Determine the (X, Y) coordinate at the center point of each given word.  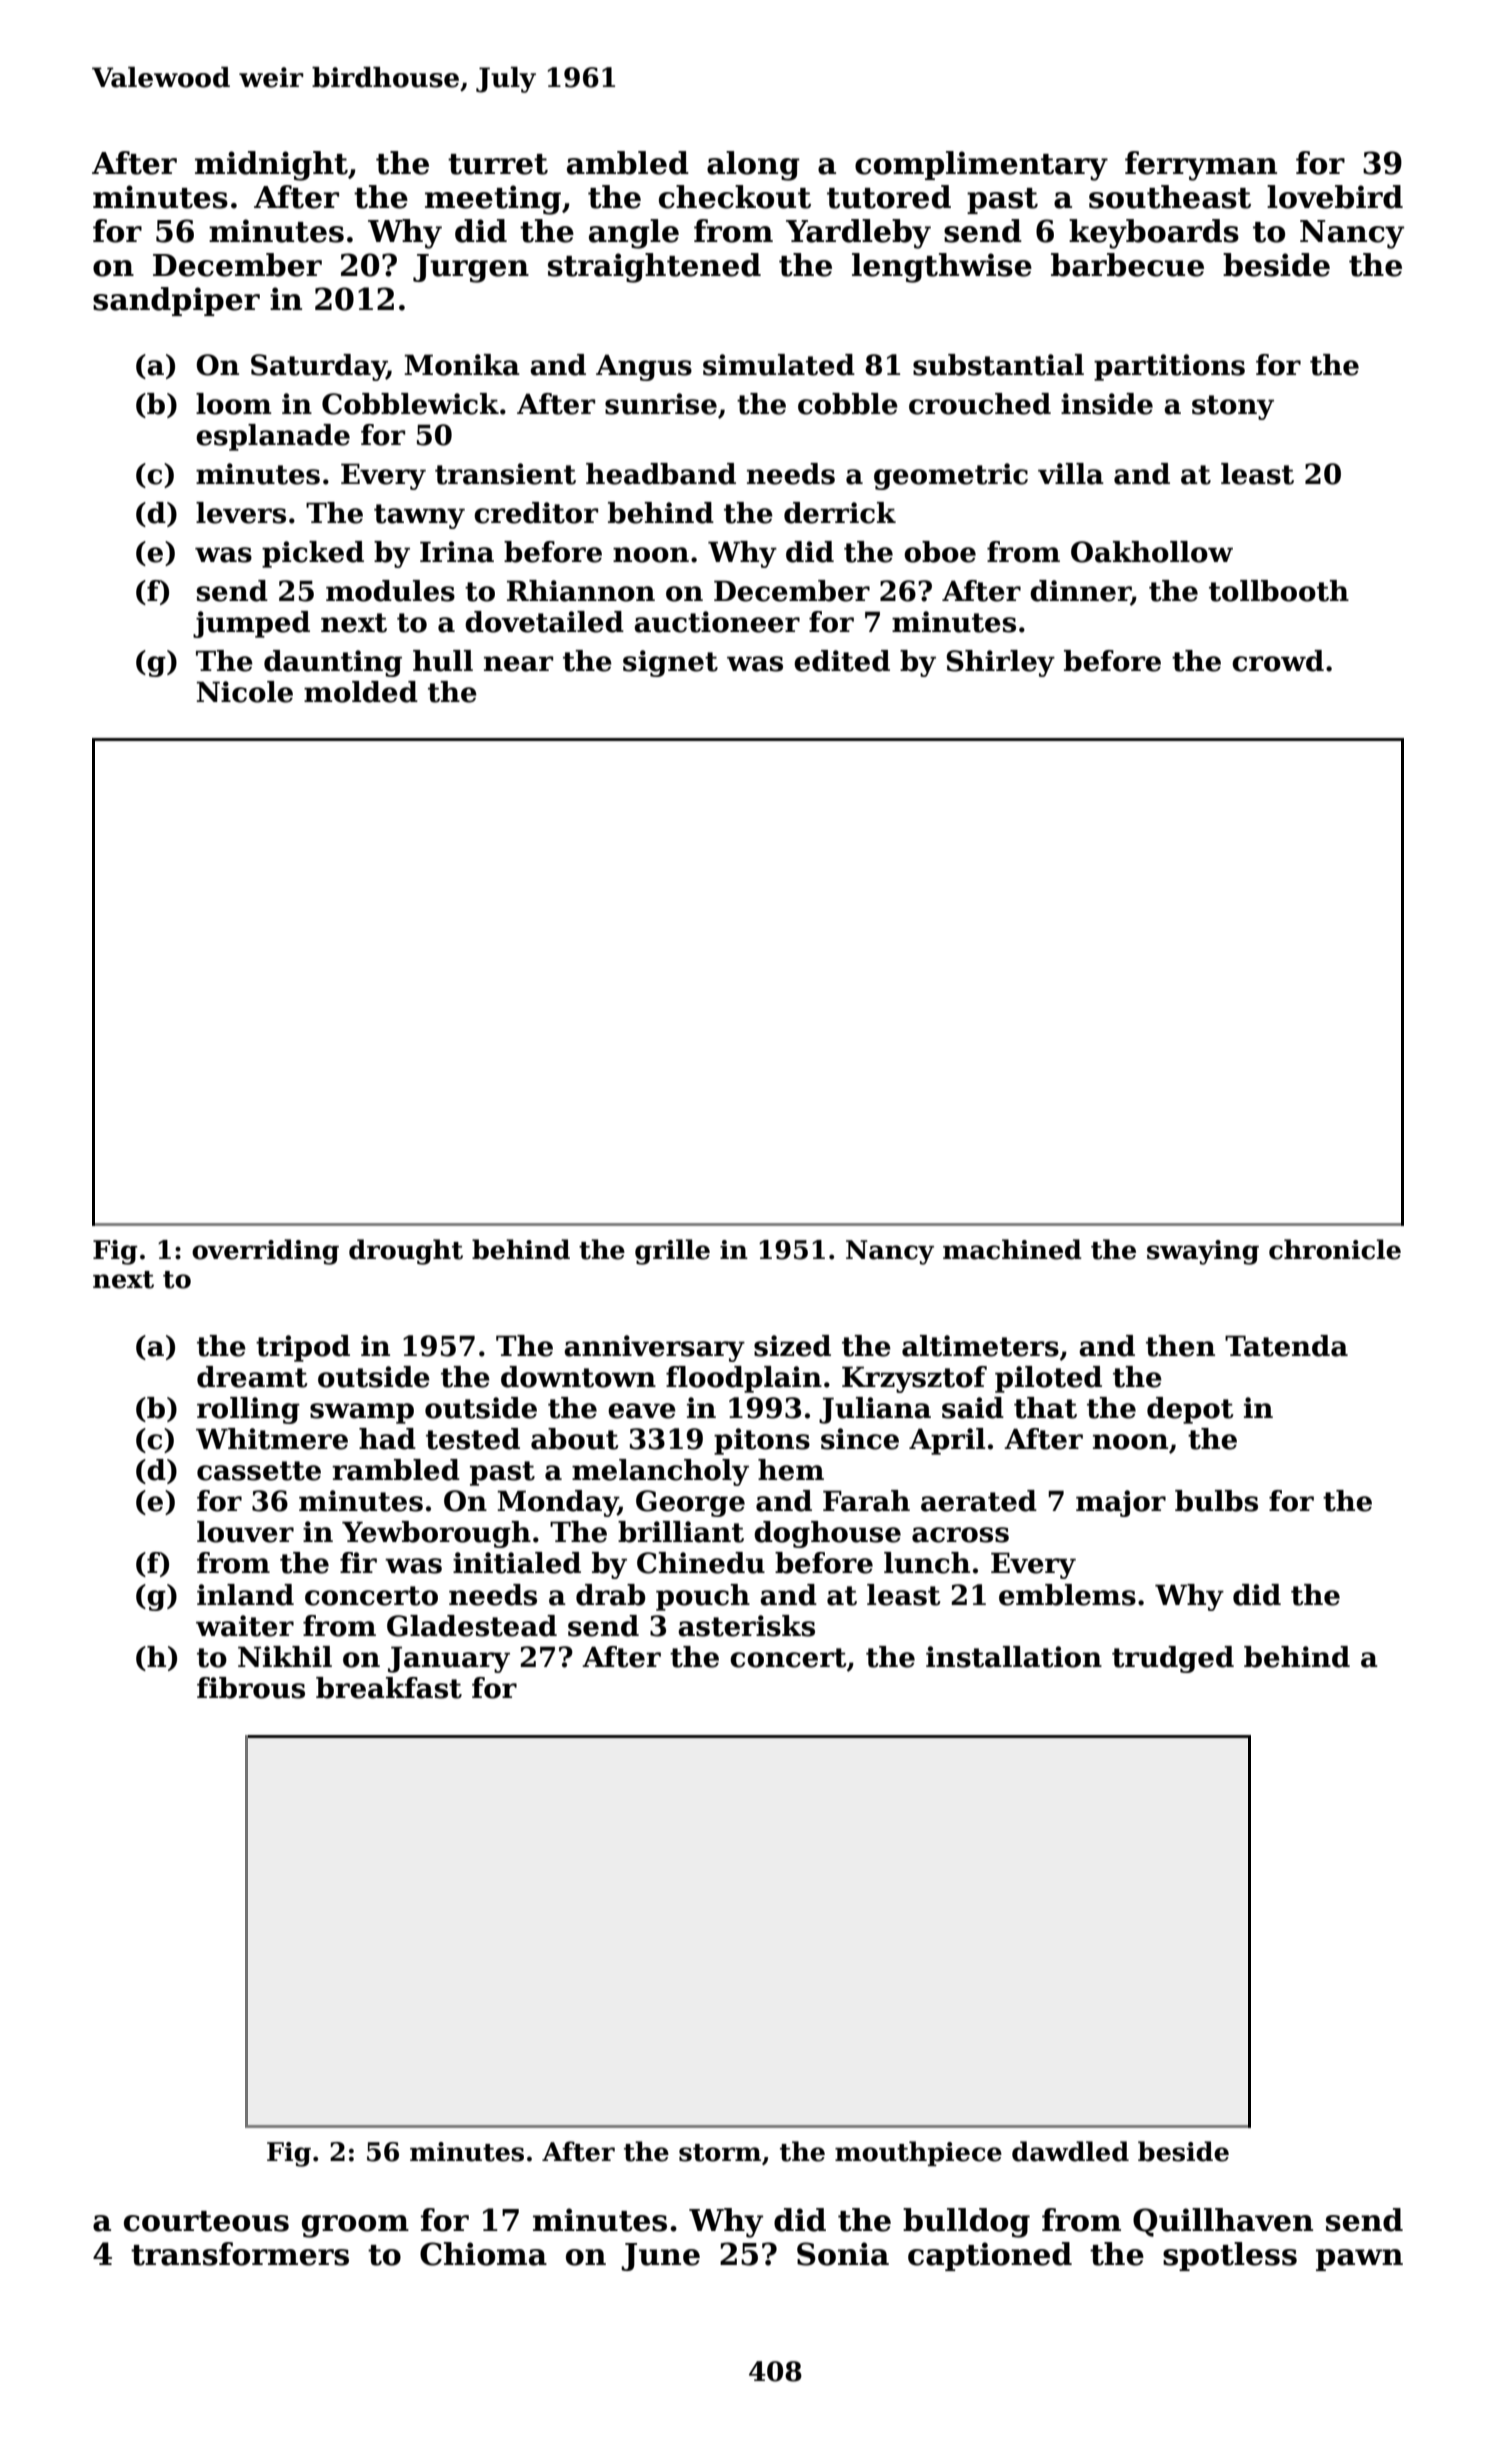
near (518, 664)
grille (672, 1252)
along (753, 166)
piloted (1048, 1379)
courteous (206, 2221)
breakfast (389, 1688)
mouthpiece (918, 2153)
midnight (271, 166)
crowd (1278, 661)
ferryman (1201, 166)
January (449, 1659)
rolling (248, 1410)
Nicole (245, 692)
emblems (1067, 1595)
